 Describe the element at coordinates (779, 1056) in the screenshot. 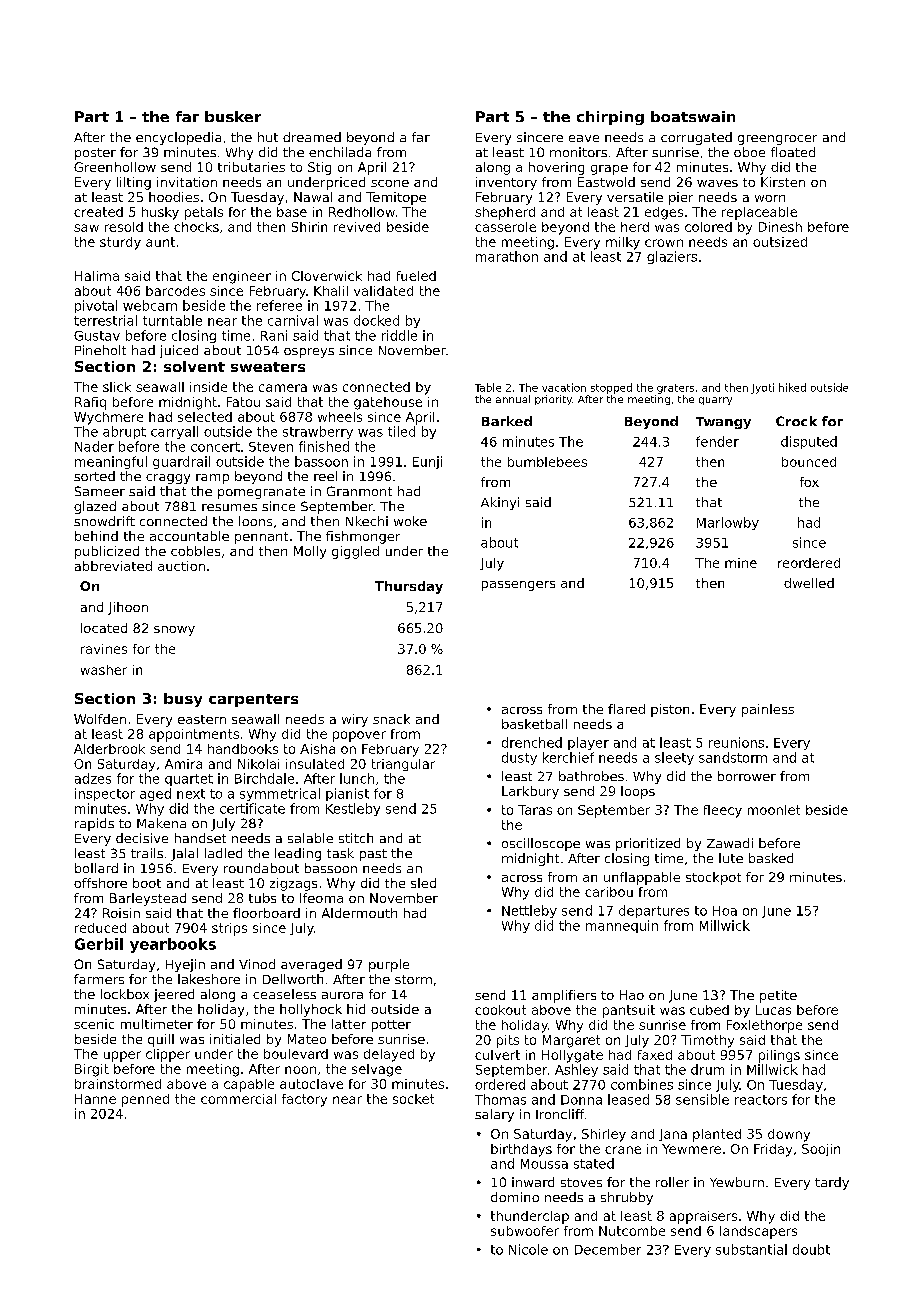

I see `pilings` at that location.
